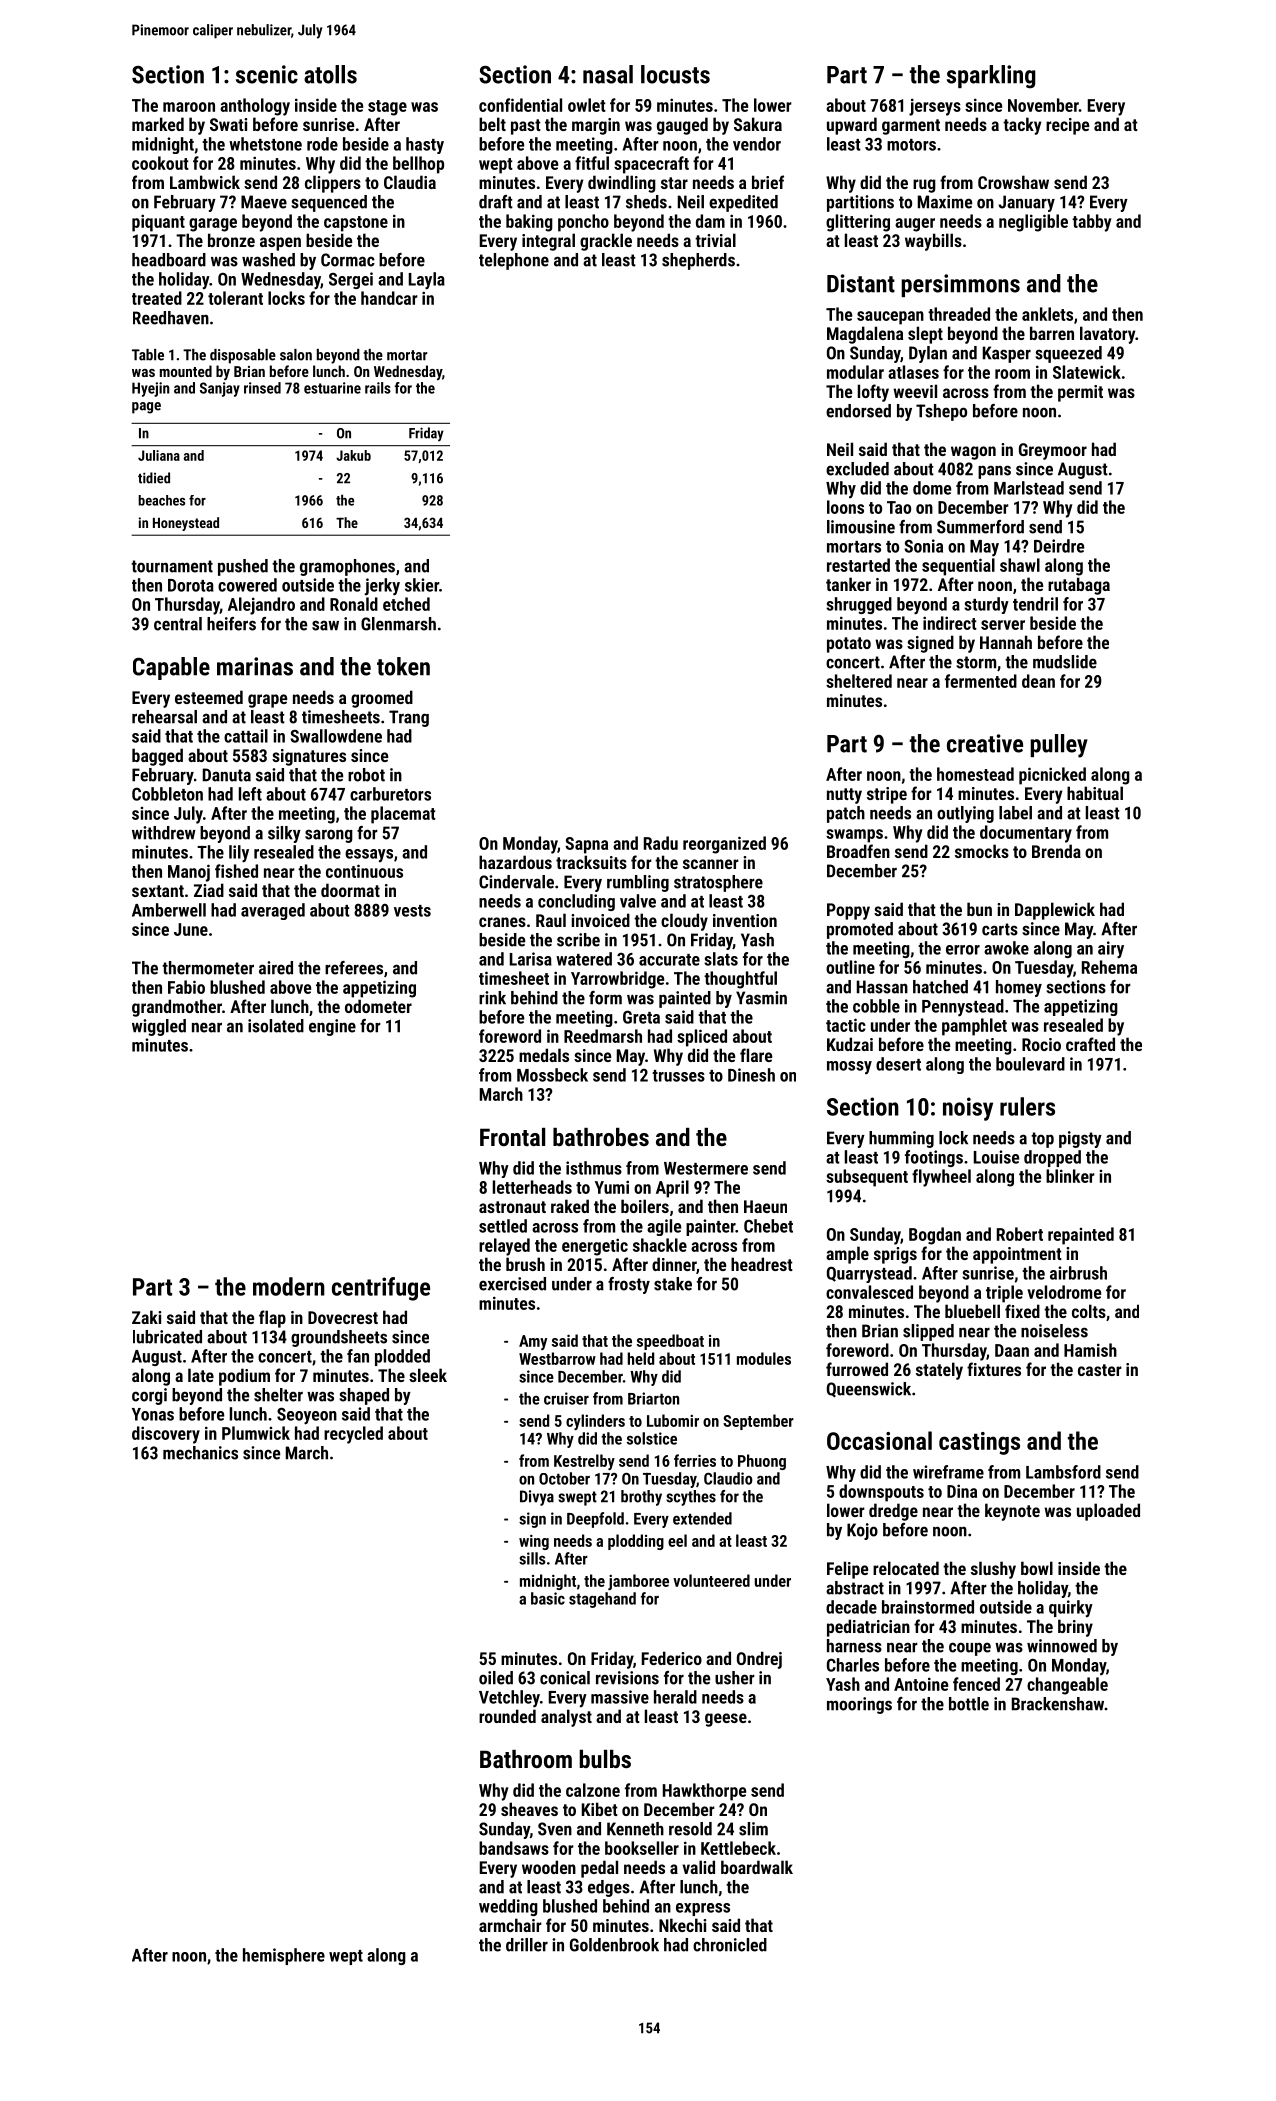 Image resolution: width=1276 pixels, height=2101 pixels. What do you see at coordinates (911, 145) in the screenshot?
I see `motors` at bounding box center [911, 145].
